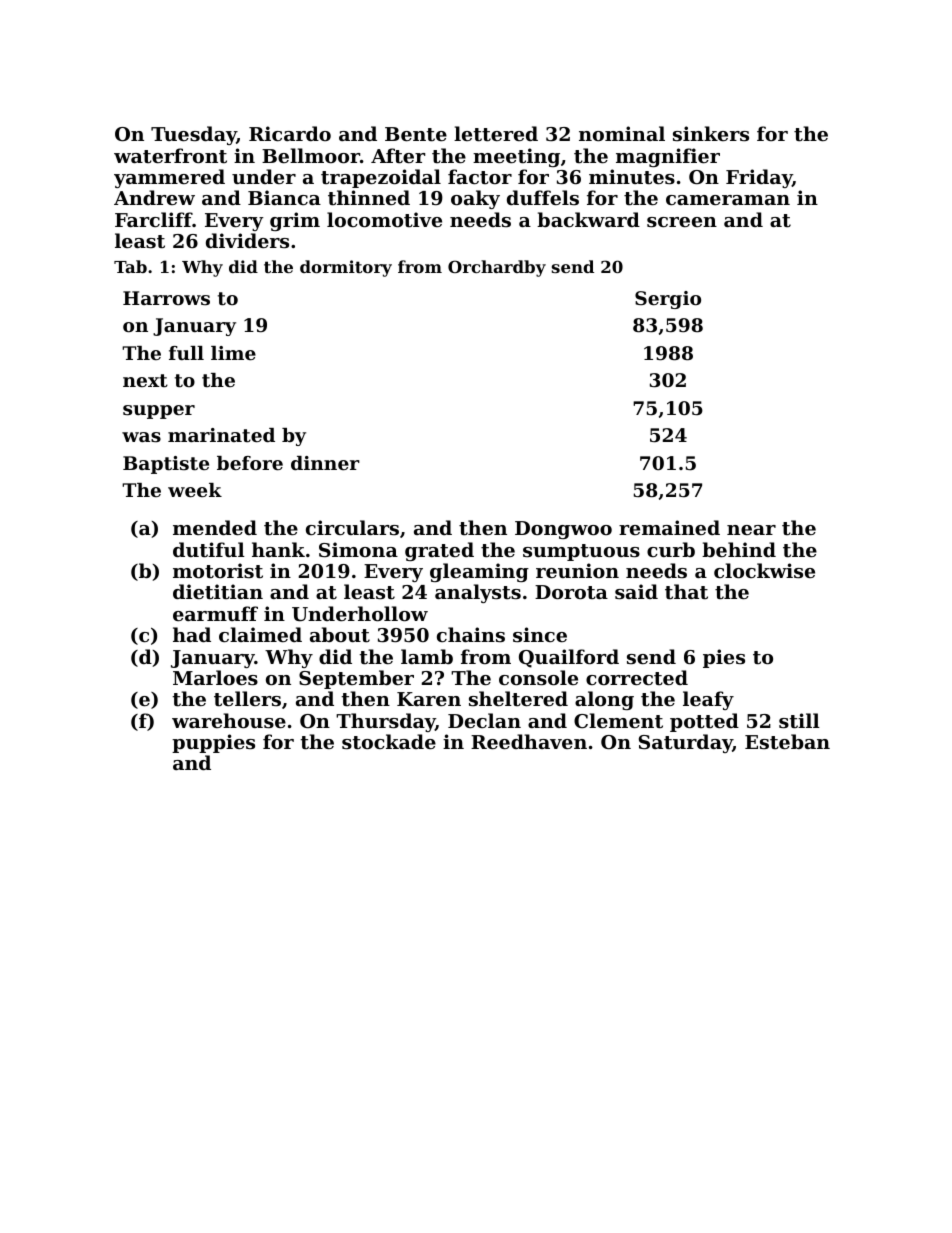 This screenshot has width=952, height=1233. Describe the element at coordinates (622, 133) in the screenshot. I see `nominal` at that location.
